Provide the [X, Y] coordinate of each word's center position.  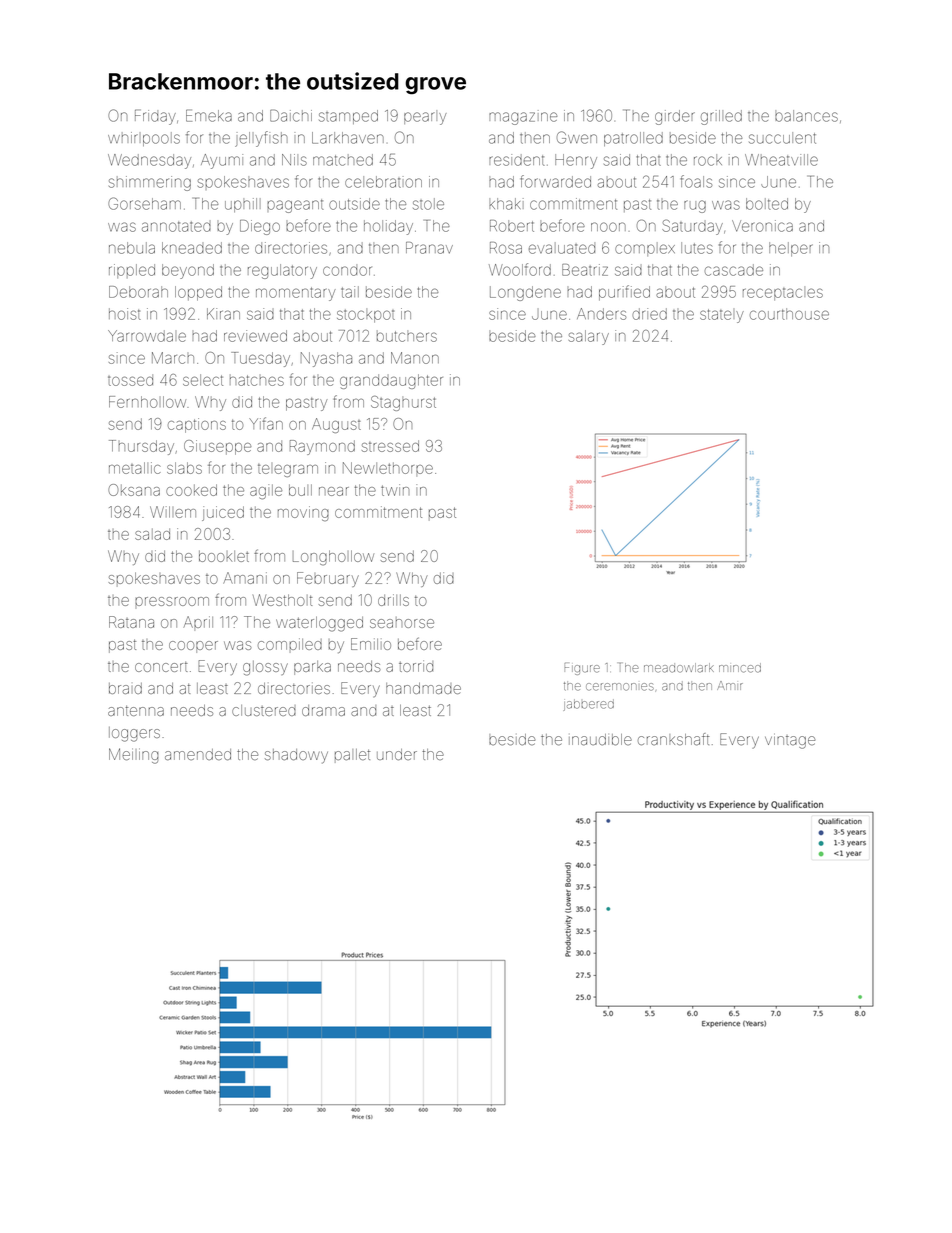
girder [675, 117]
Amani [245, 578]
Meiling [134, 756]
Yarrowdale [147, 336]
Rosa [506, 248]
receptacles [783, 293]
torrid [416, 666]
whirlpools [144, 139]
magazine [523, 117]
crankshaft [673, 739]
